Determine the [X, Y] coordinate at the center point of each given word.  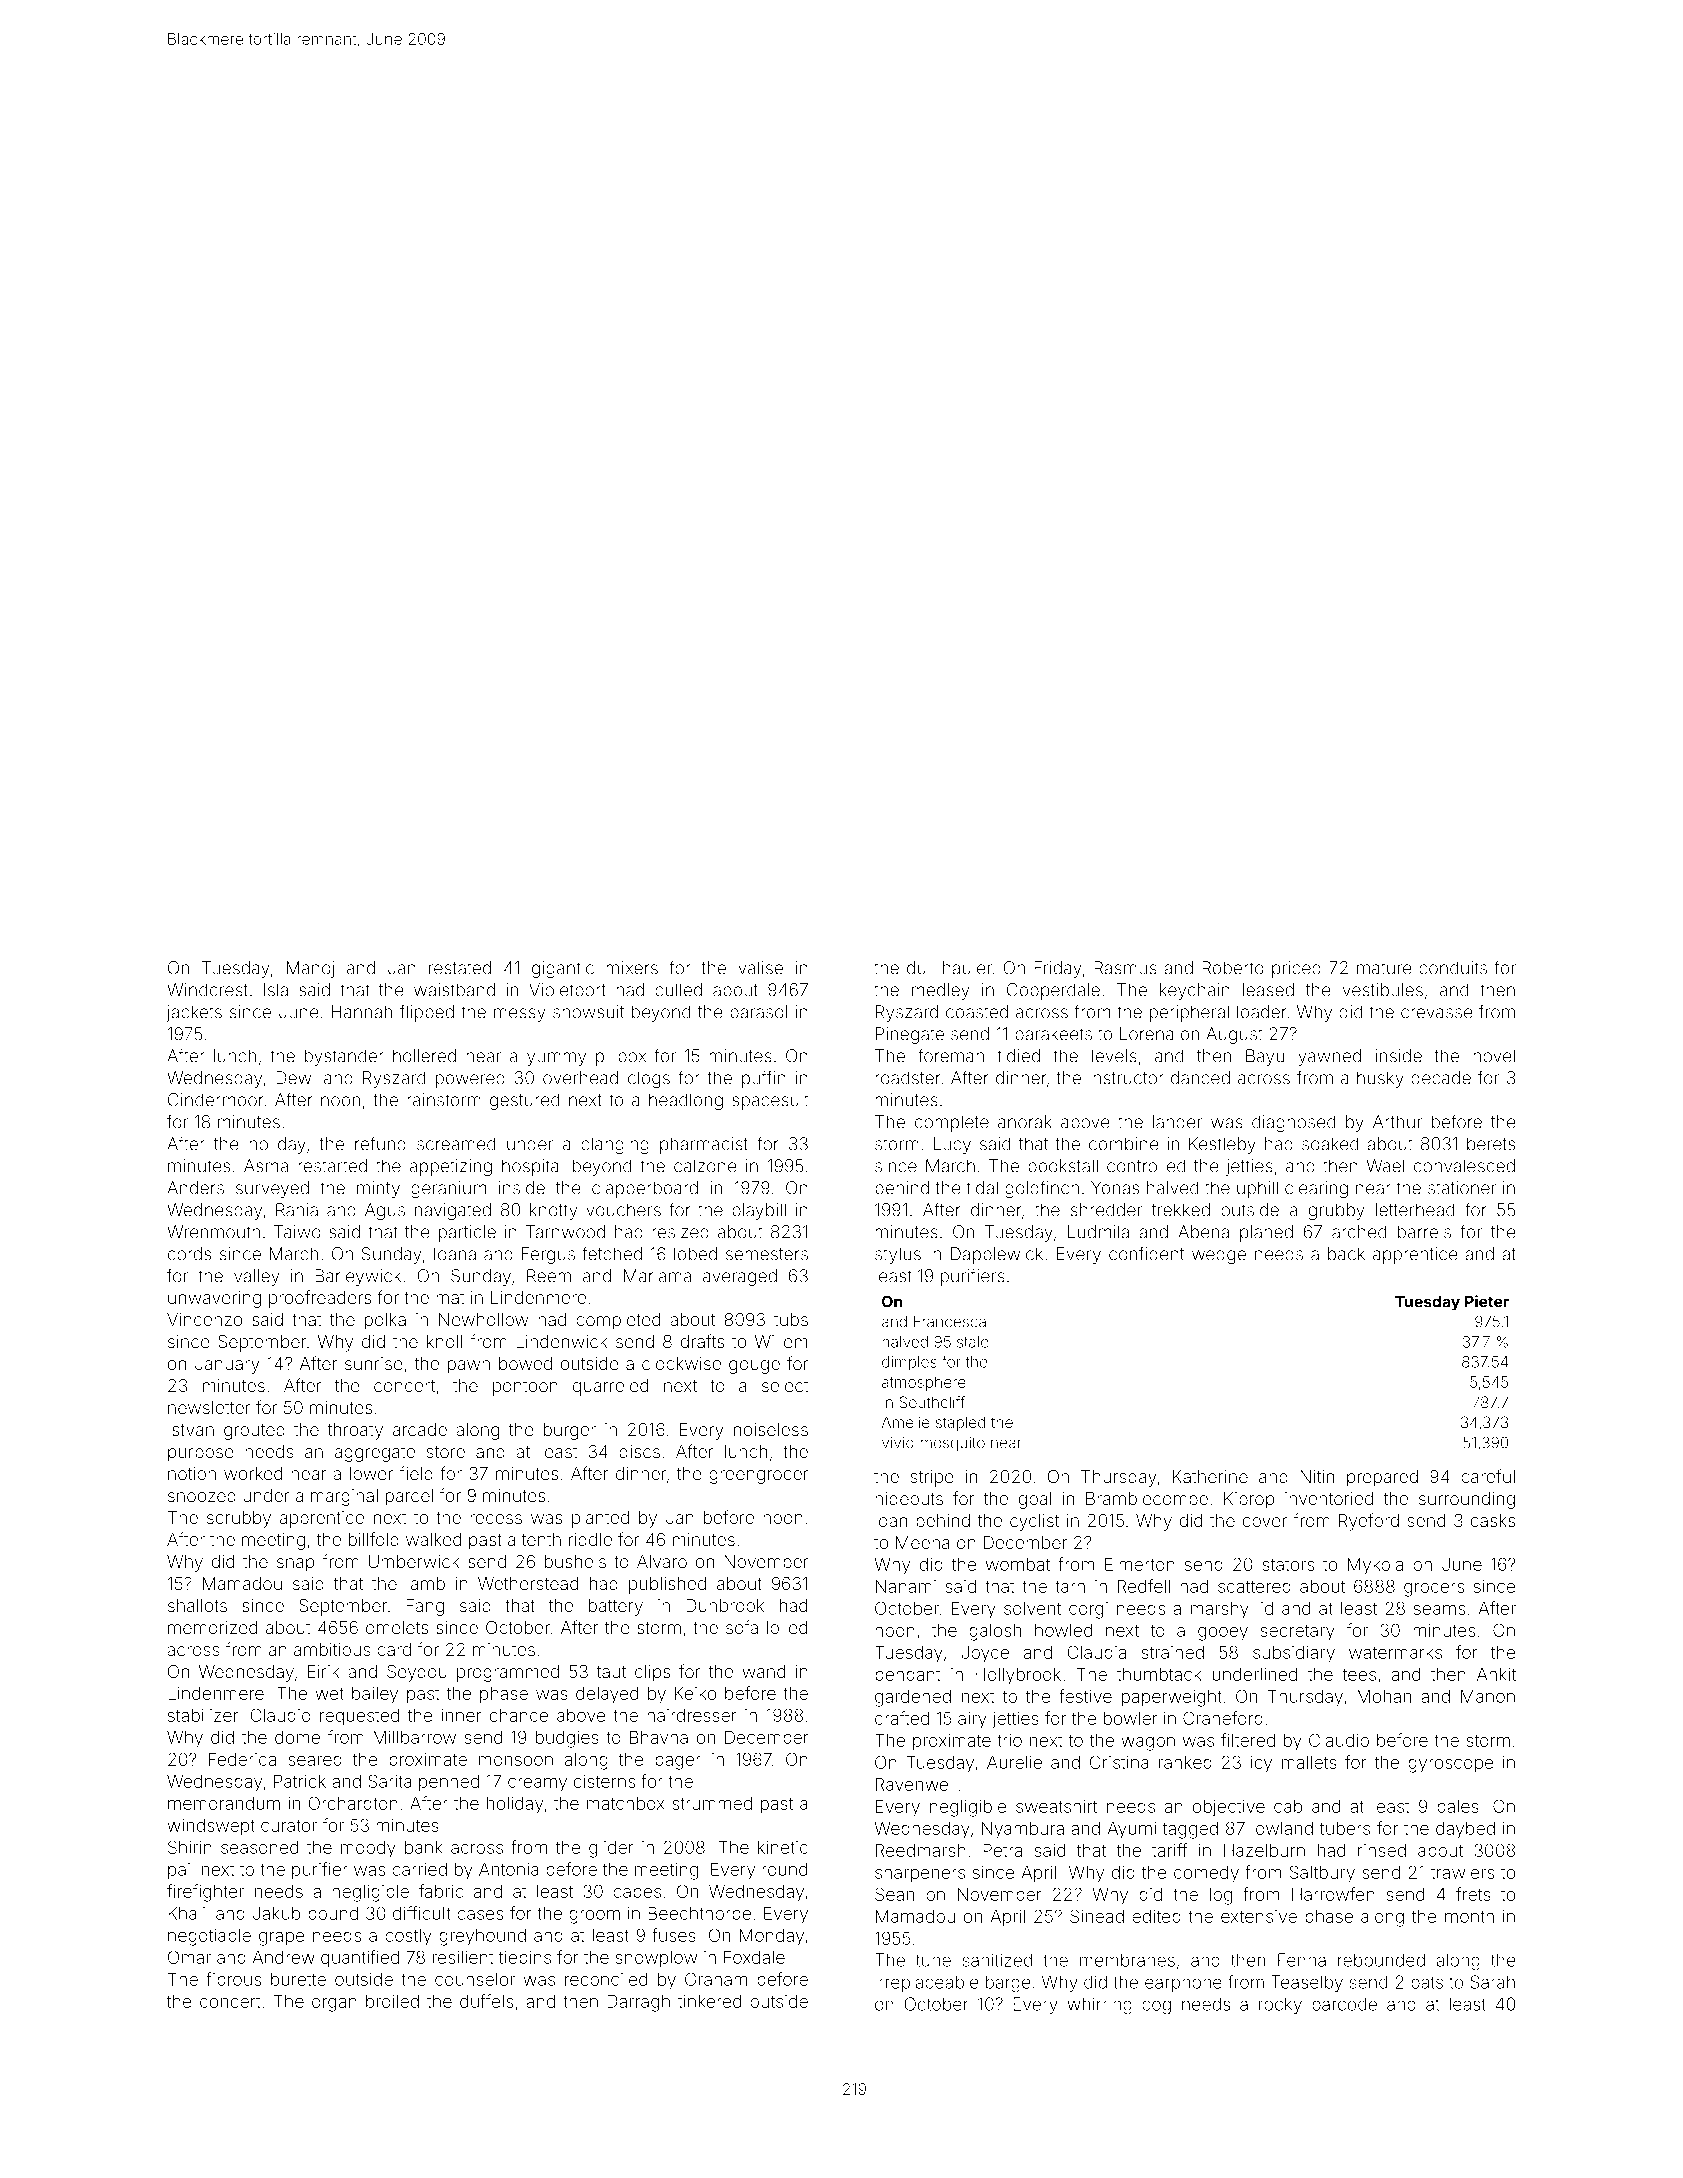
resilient [463, 1957]
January [227, 1365]
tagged [1190, 1830]
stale [973, 1342]
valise [760, 968]
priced [1296, 969]
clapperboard [645, 1189]
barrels [1424, 1232]
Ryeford [1369, 1522]
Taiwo [297, 1232]
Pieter [1487, 1301]
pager [678, 1763]
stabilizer [203, 1715]
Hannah [362, 1012]
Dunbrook [725, 1605]
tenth [541, 1539]
